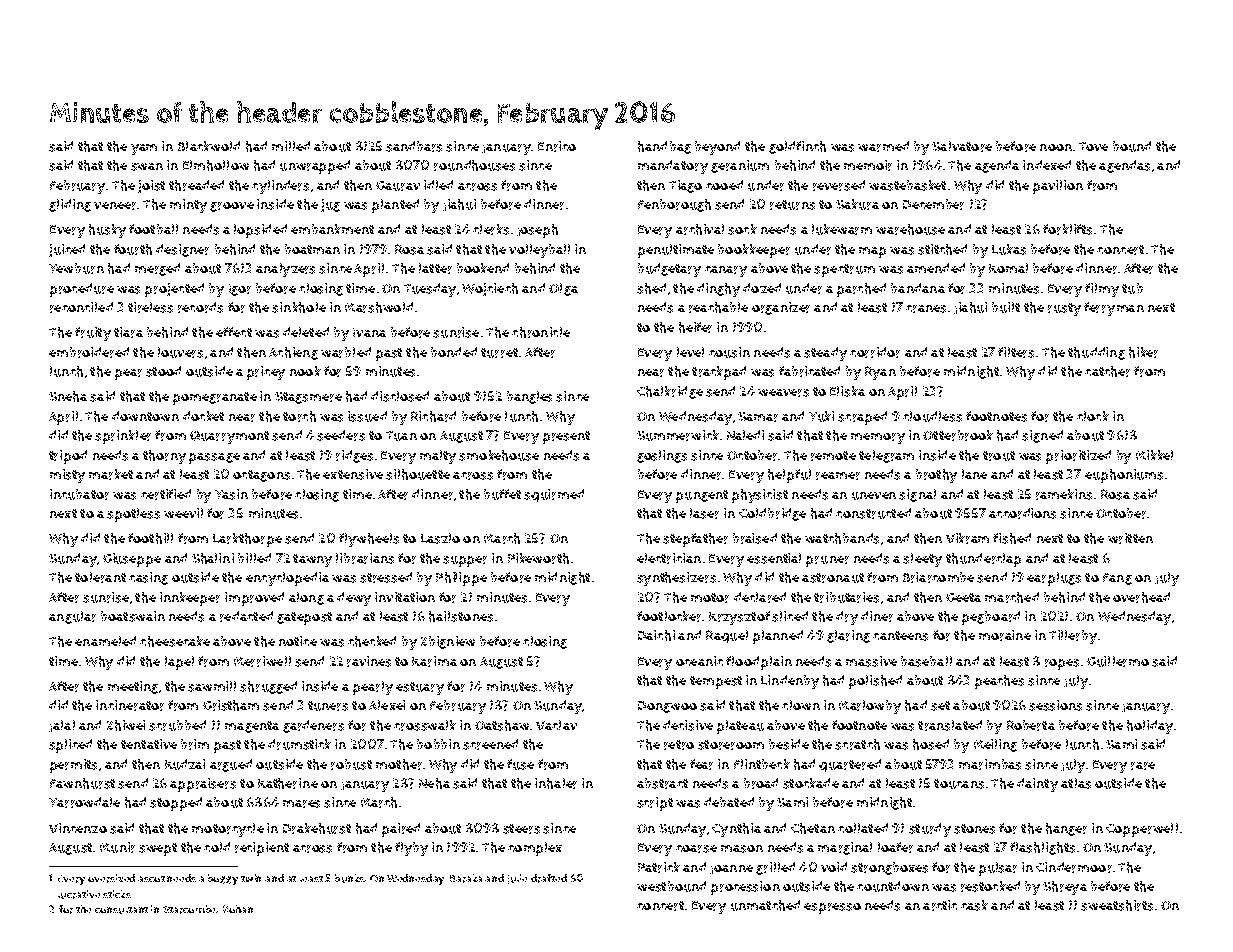  Describe the element at coordinates (466, 878) in the document. I see `Baraka` at that location.
